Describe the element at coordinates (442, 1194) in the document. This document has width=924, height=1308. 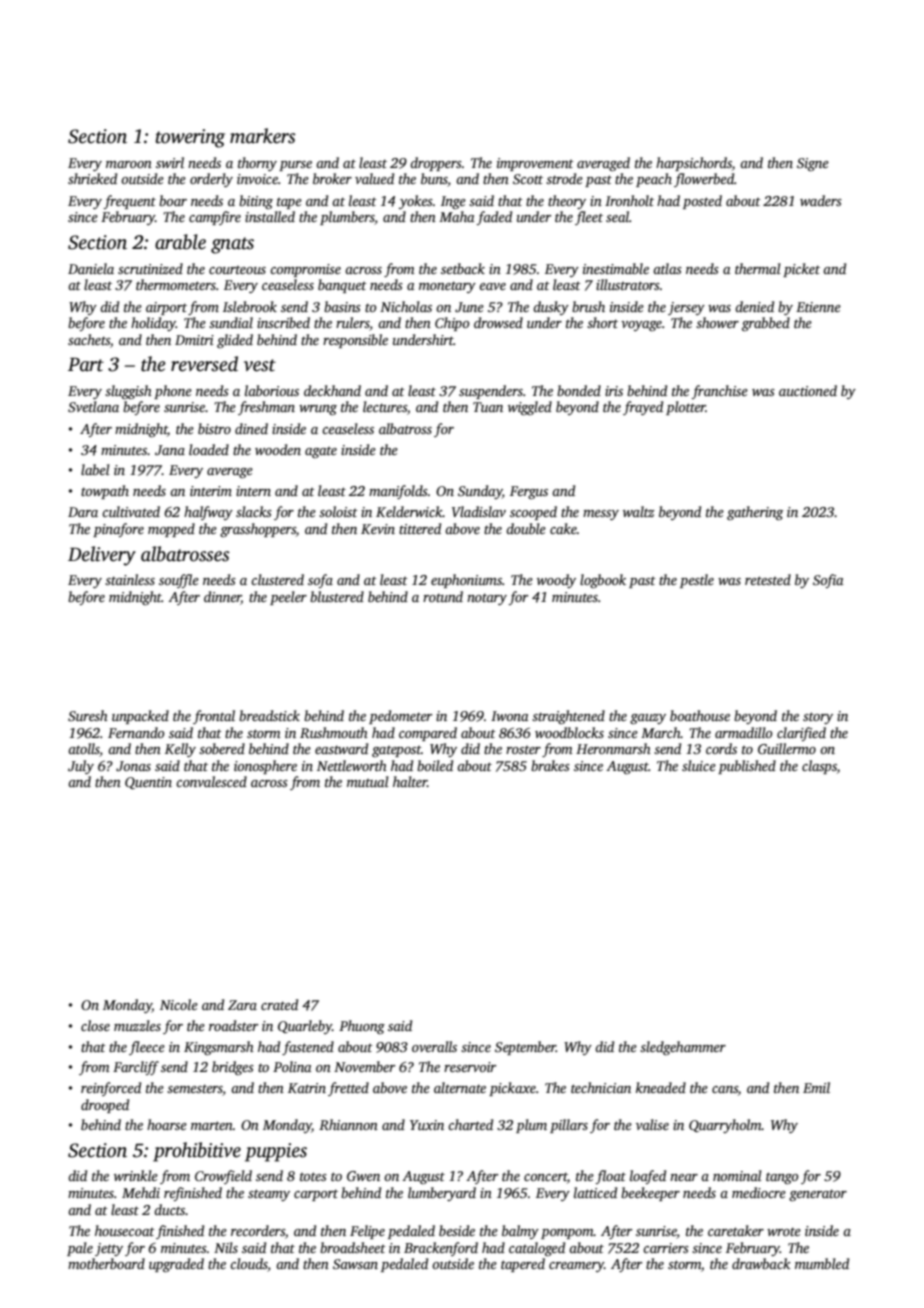
I see `lumberyard` at that location.
